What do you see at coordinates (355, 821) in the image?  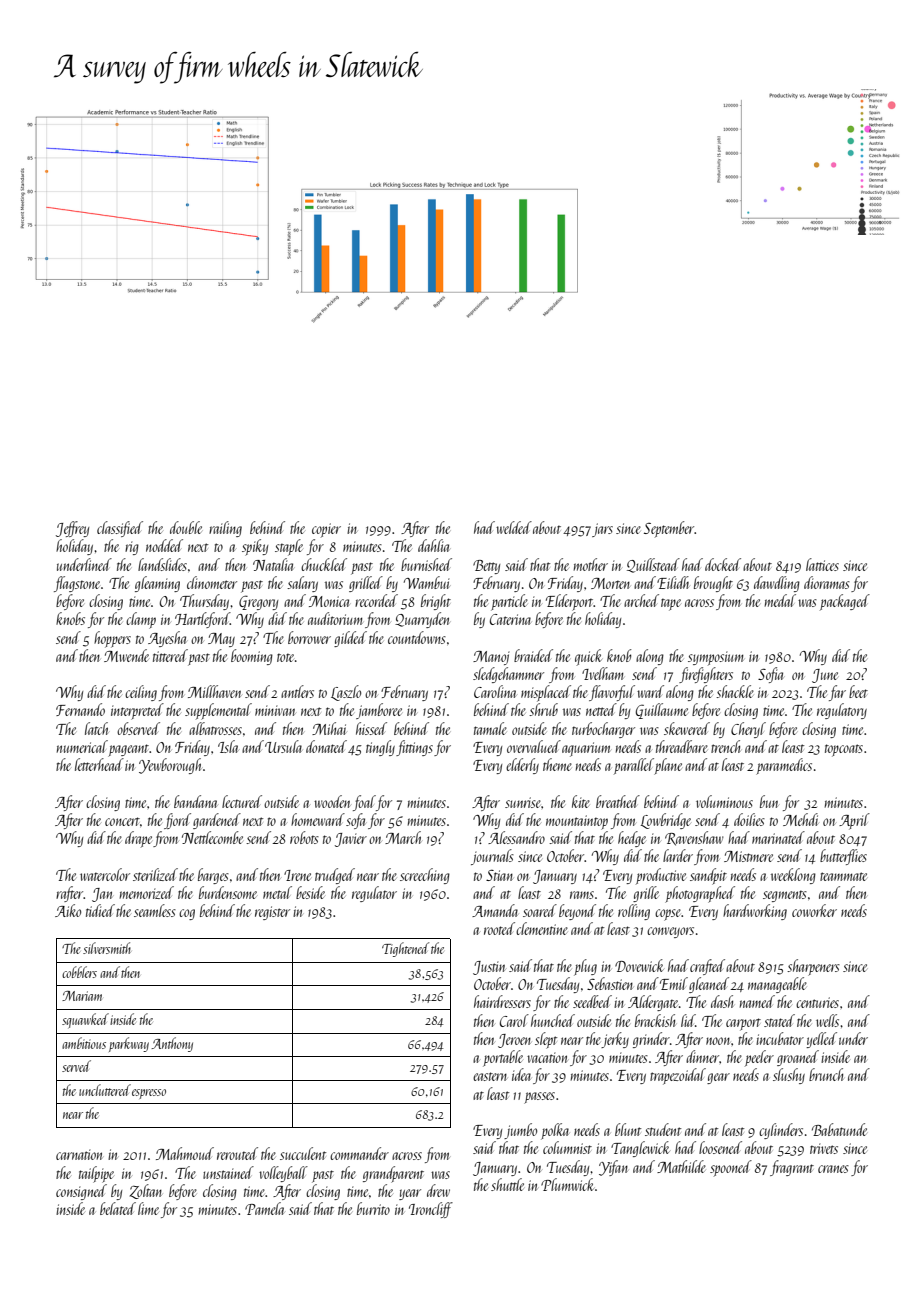 I see `sofa` at bounding box center [355, 821].
